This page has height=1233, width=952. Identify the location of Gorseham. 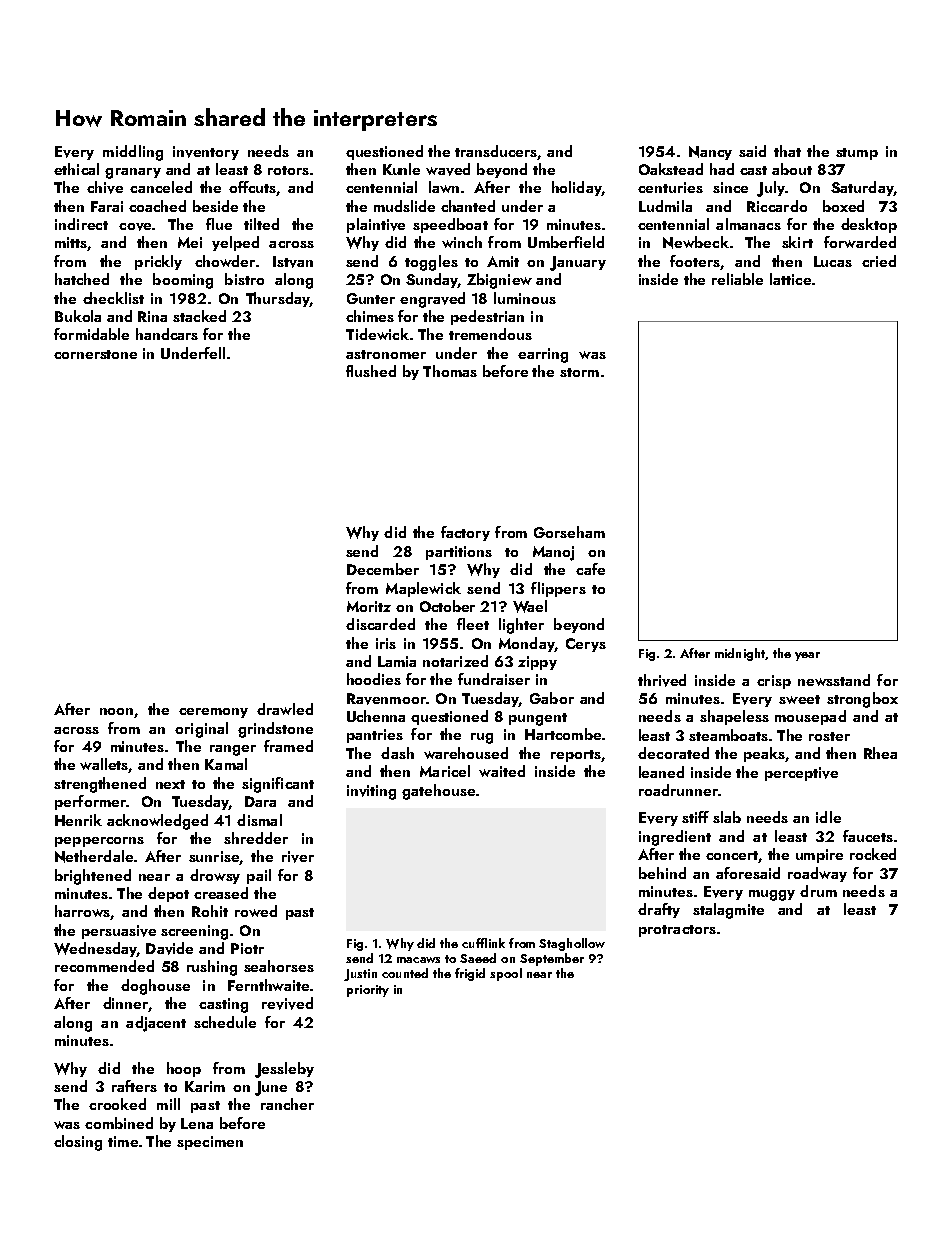
(569, 532).
